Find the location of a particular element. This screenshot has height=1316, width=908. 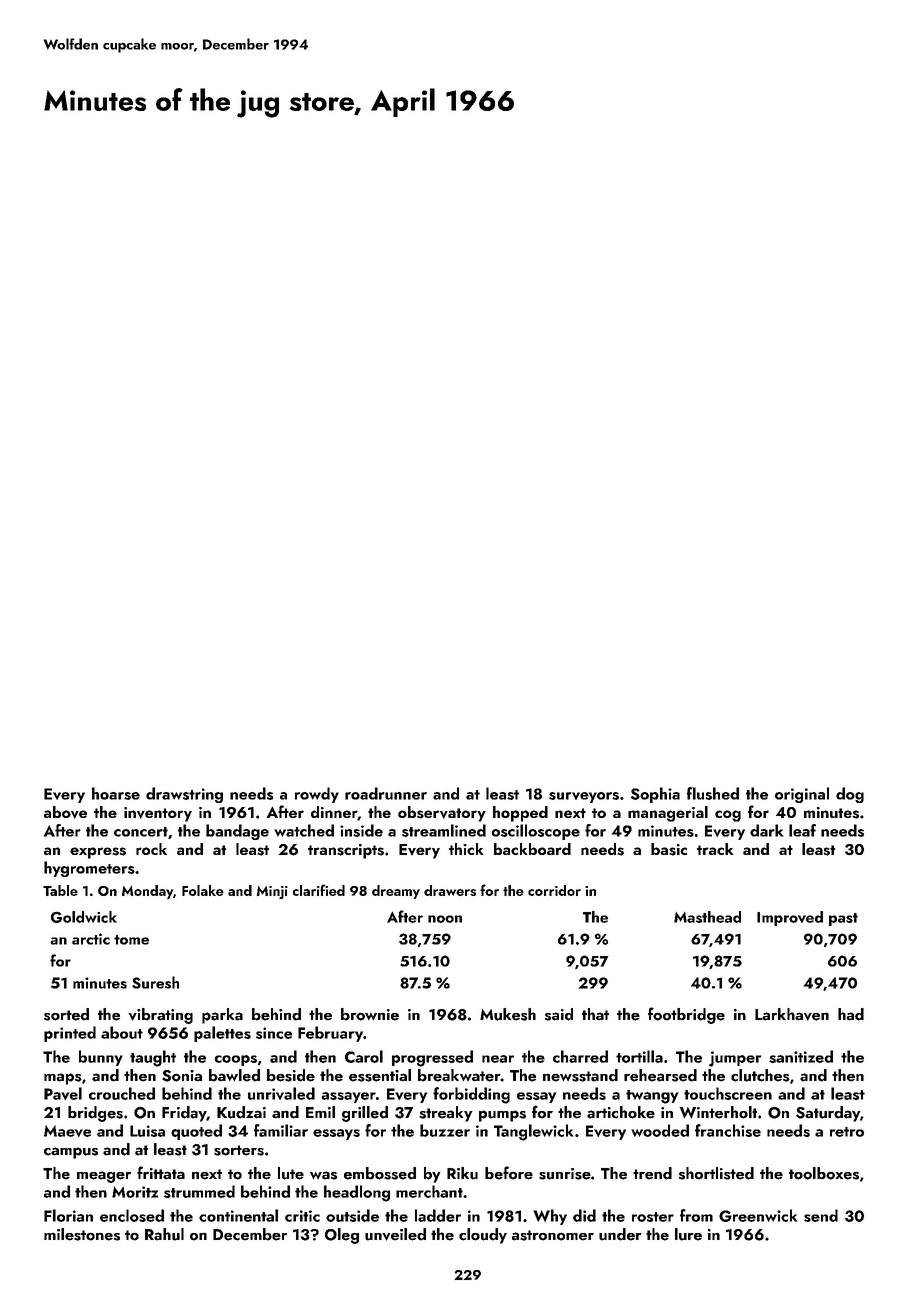

strummed is located at coordinates (199, 1191).
